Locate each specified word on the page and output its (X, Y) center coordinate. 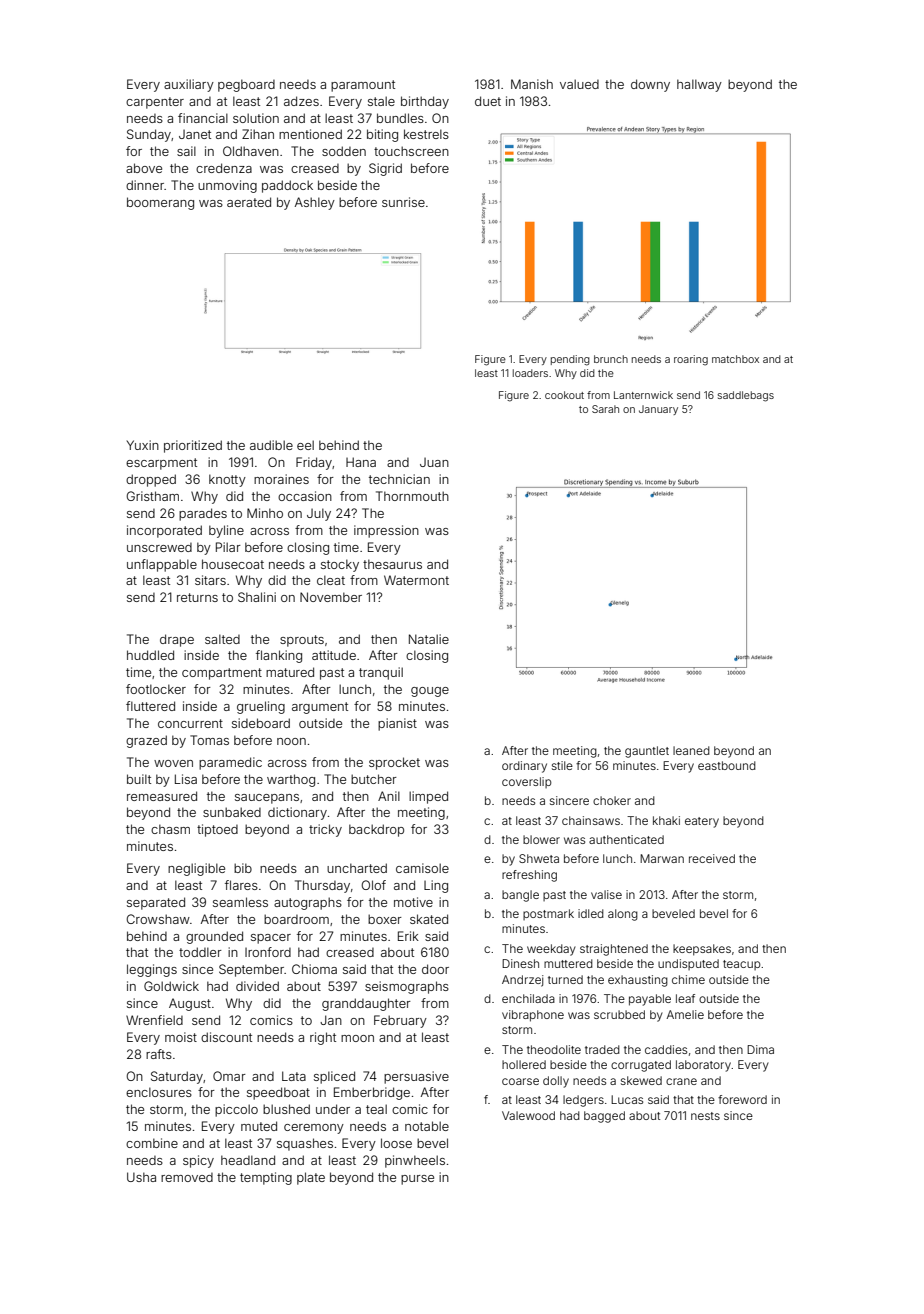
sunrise (403, 202)
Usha (141, 1177)
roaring (691, 360)
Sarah (605, 409)
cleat (331, 580)
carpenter (155, 103)
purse (417, 1180)
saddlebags (746, 396)
